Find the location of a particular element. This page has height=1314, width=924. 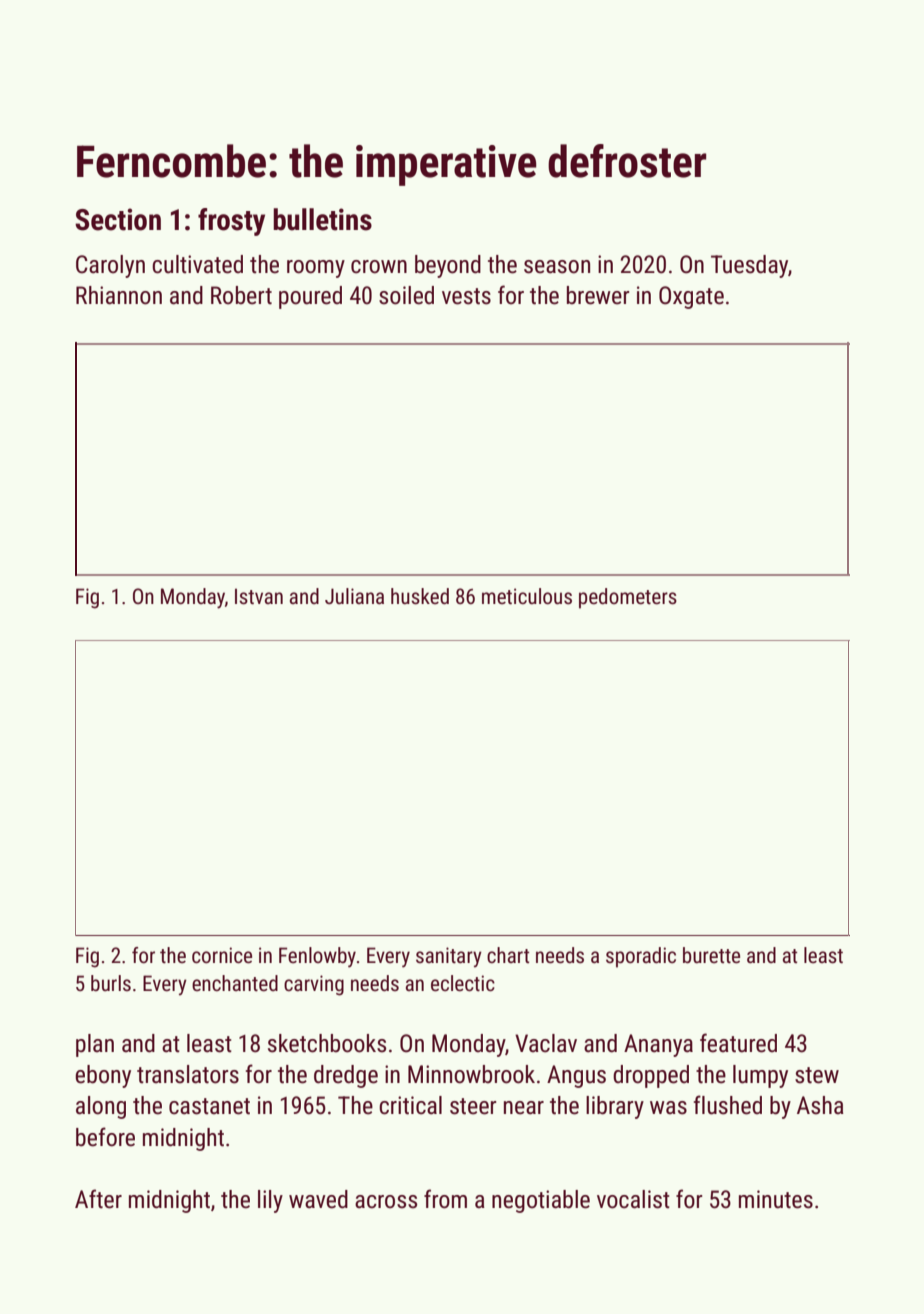

husked is located at coordinates (420, 596).
